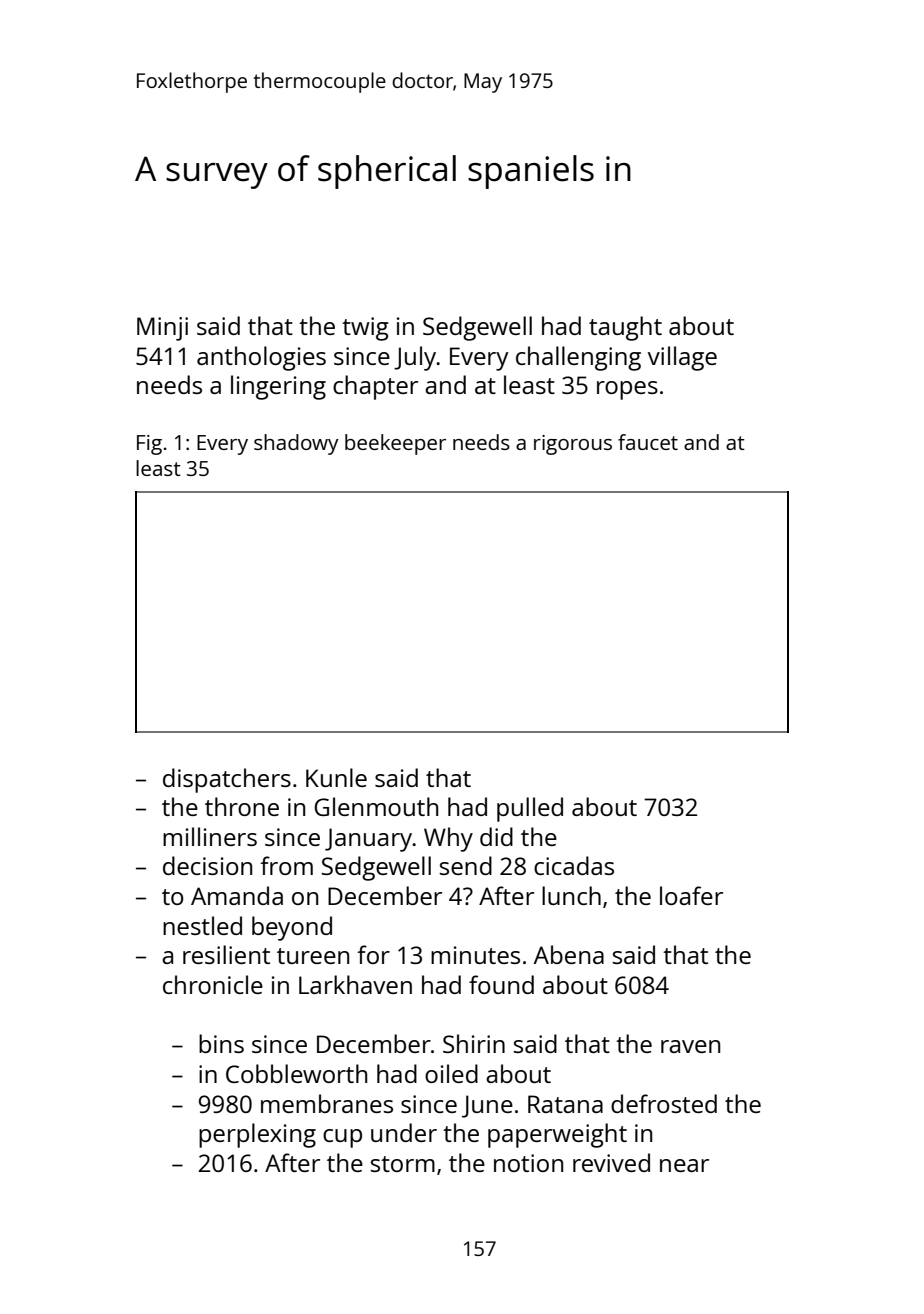 The width and height of the screenshot is (924, 1314). What do you see at coordinates (648, 442) in the screenshot?
I see `faucet` at bounding box center [648, 442].
